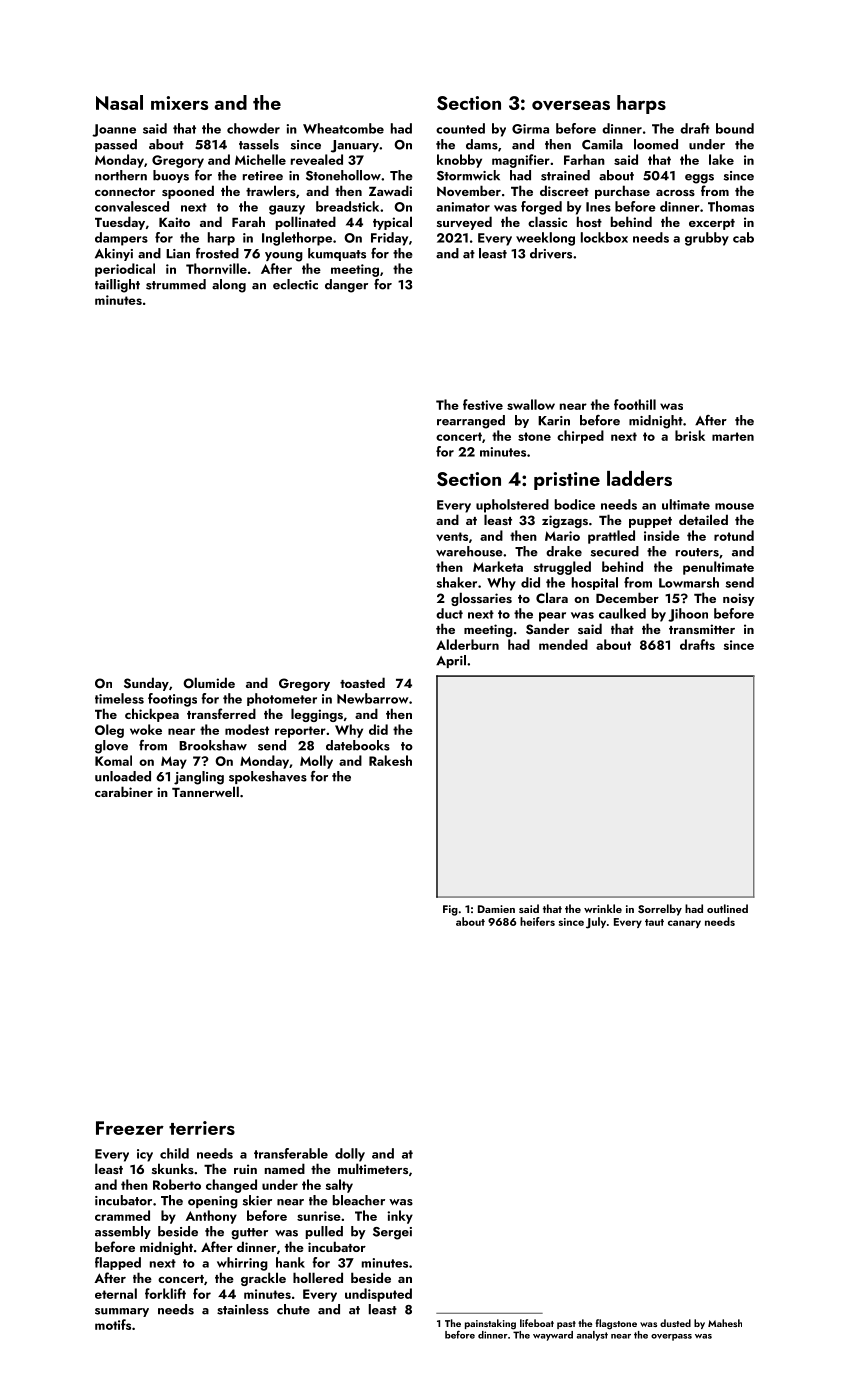 The height and width of the screenshot is (1400, 849). I want to click on Tannerwell, so click(205, 791).
